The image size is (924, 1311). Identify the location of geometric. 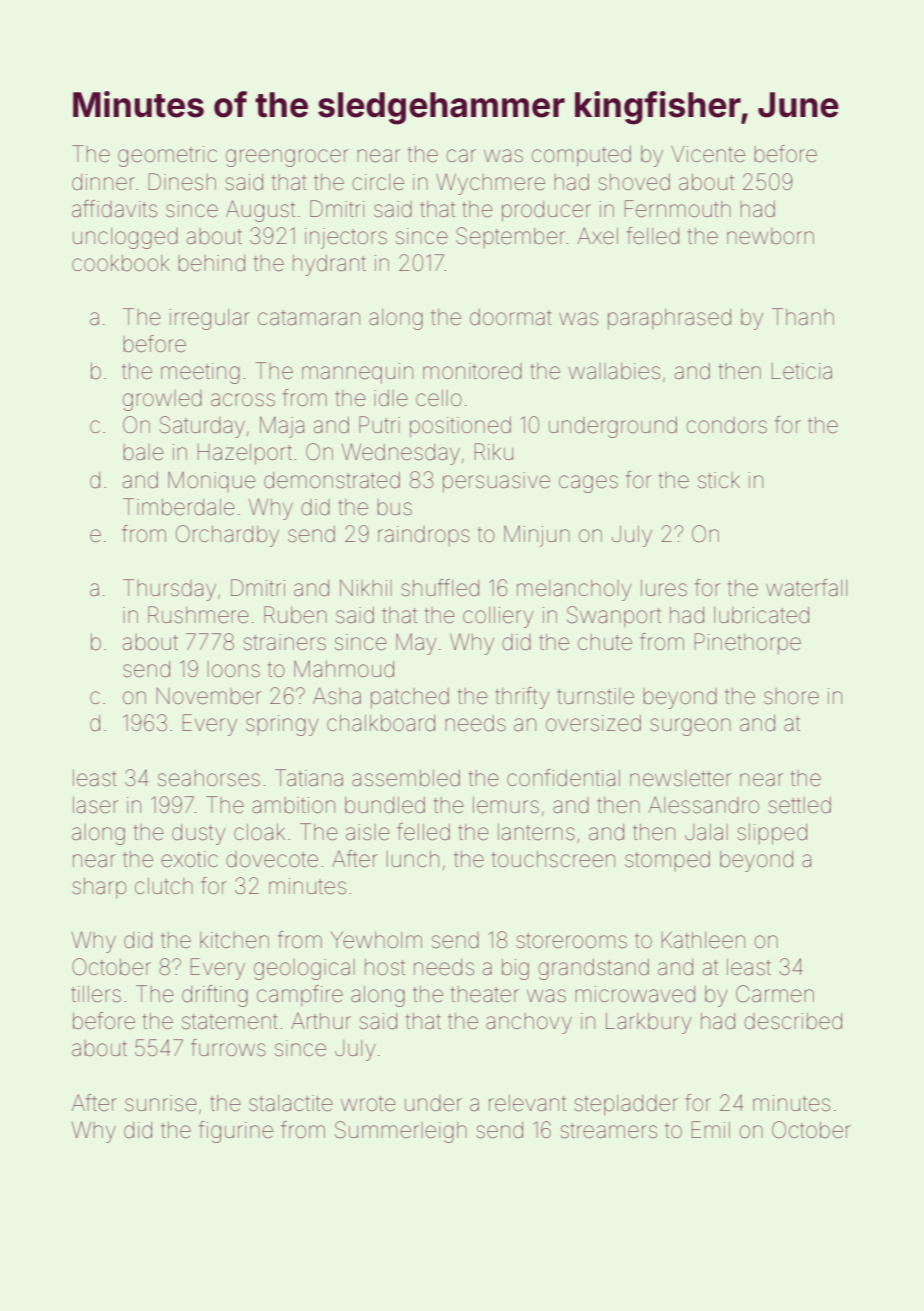
(167, 156).
